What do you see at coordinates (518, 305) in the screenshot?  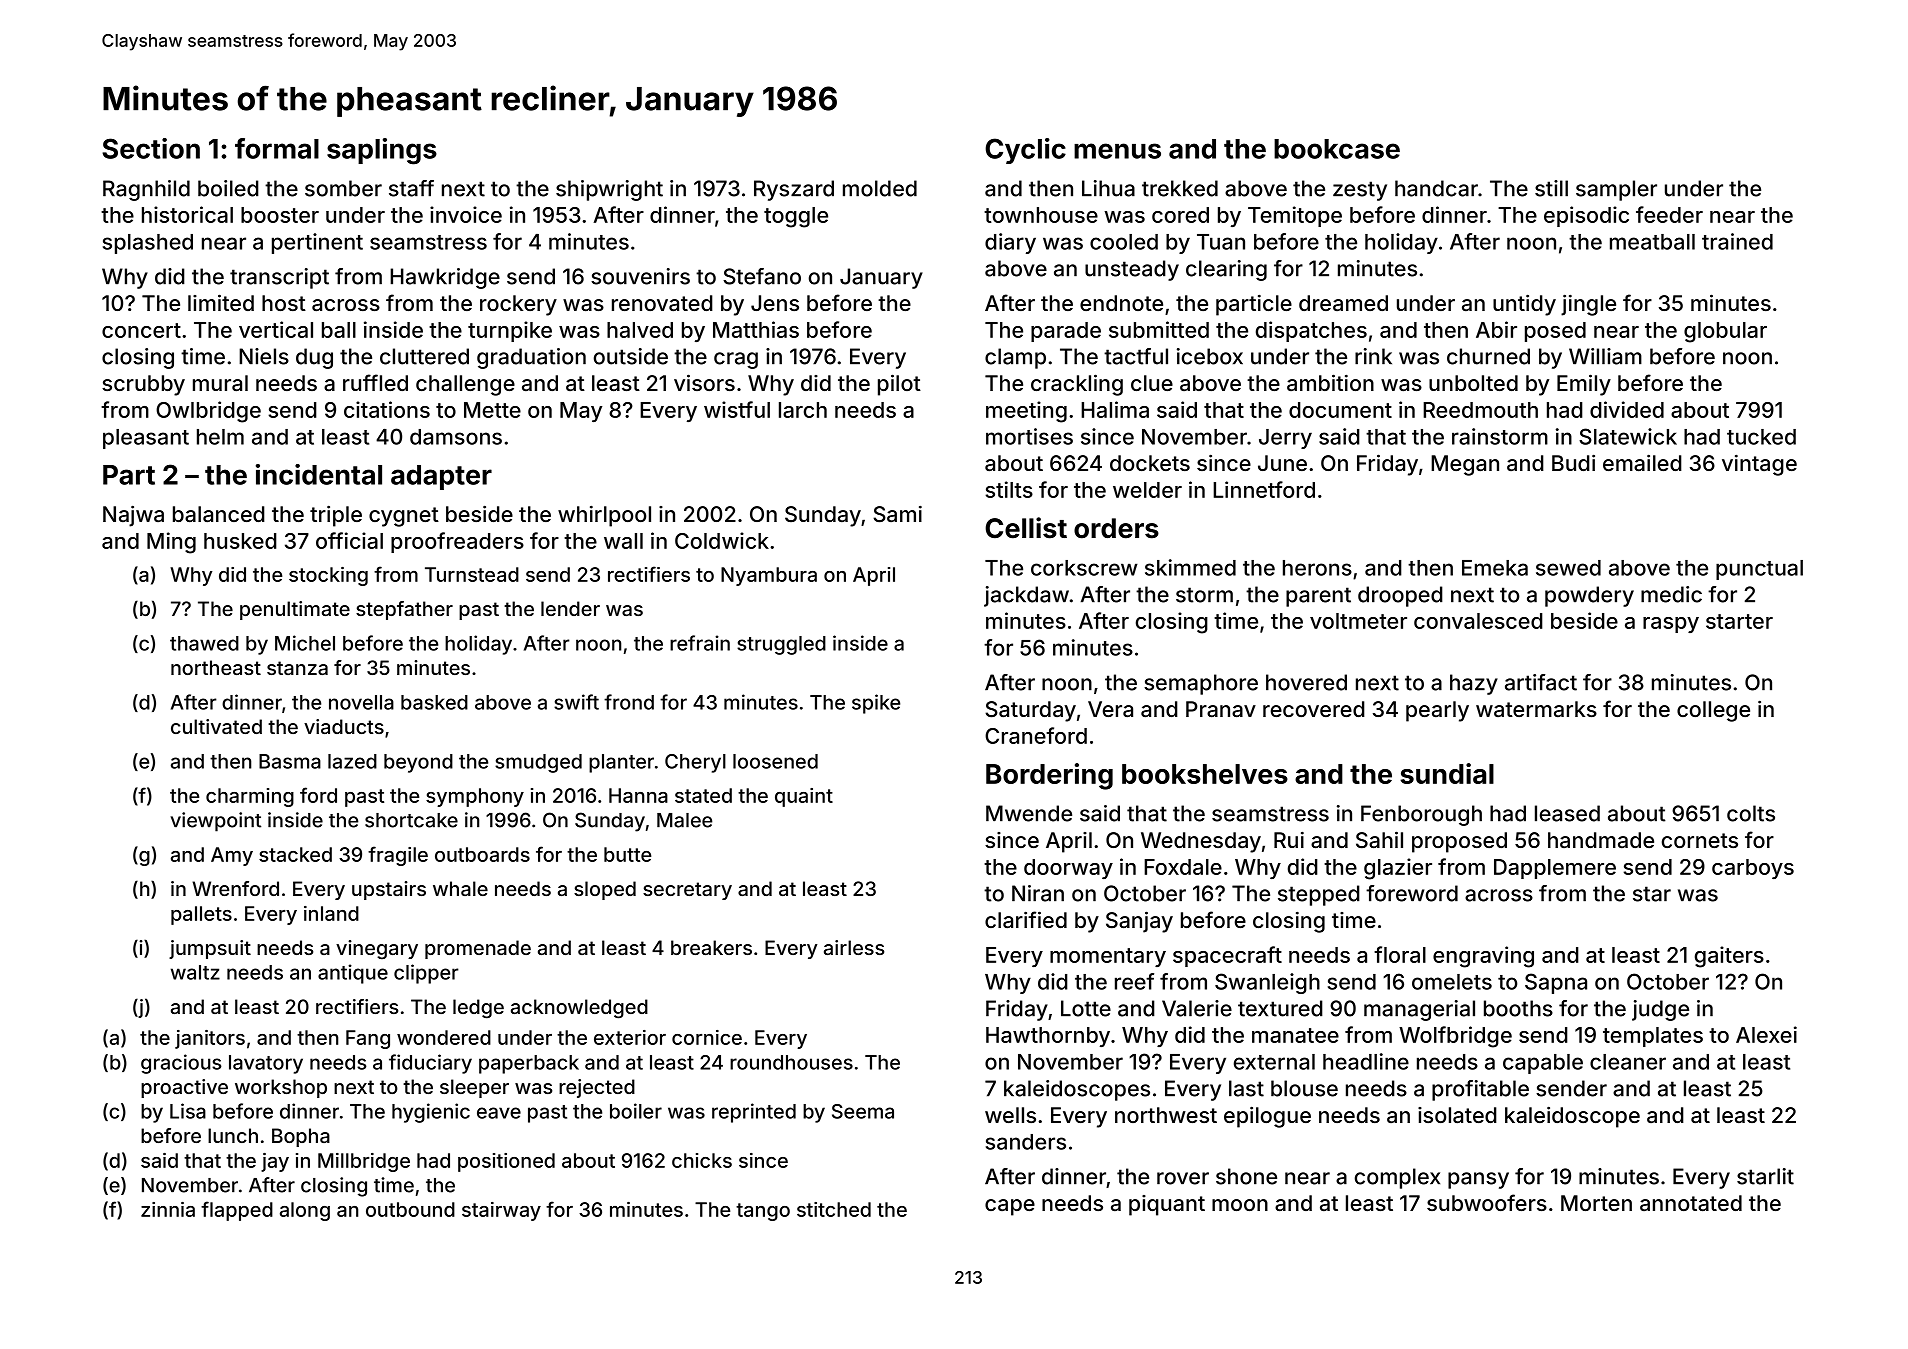 I see `rockery` at bounding box center [518, 305].
